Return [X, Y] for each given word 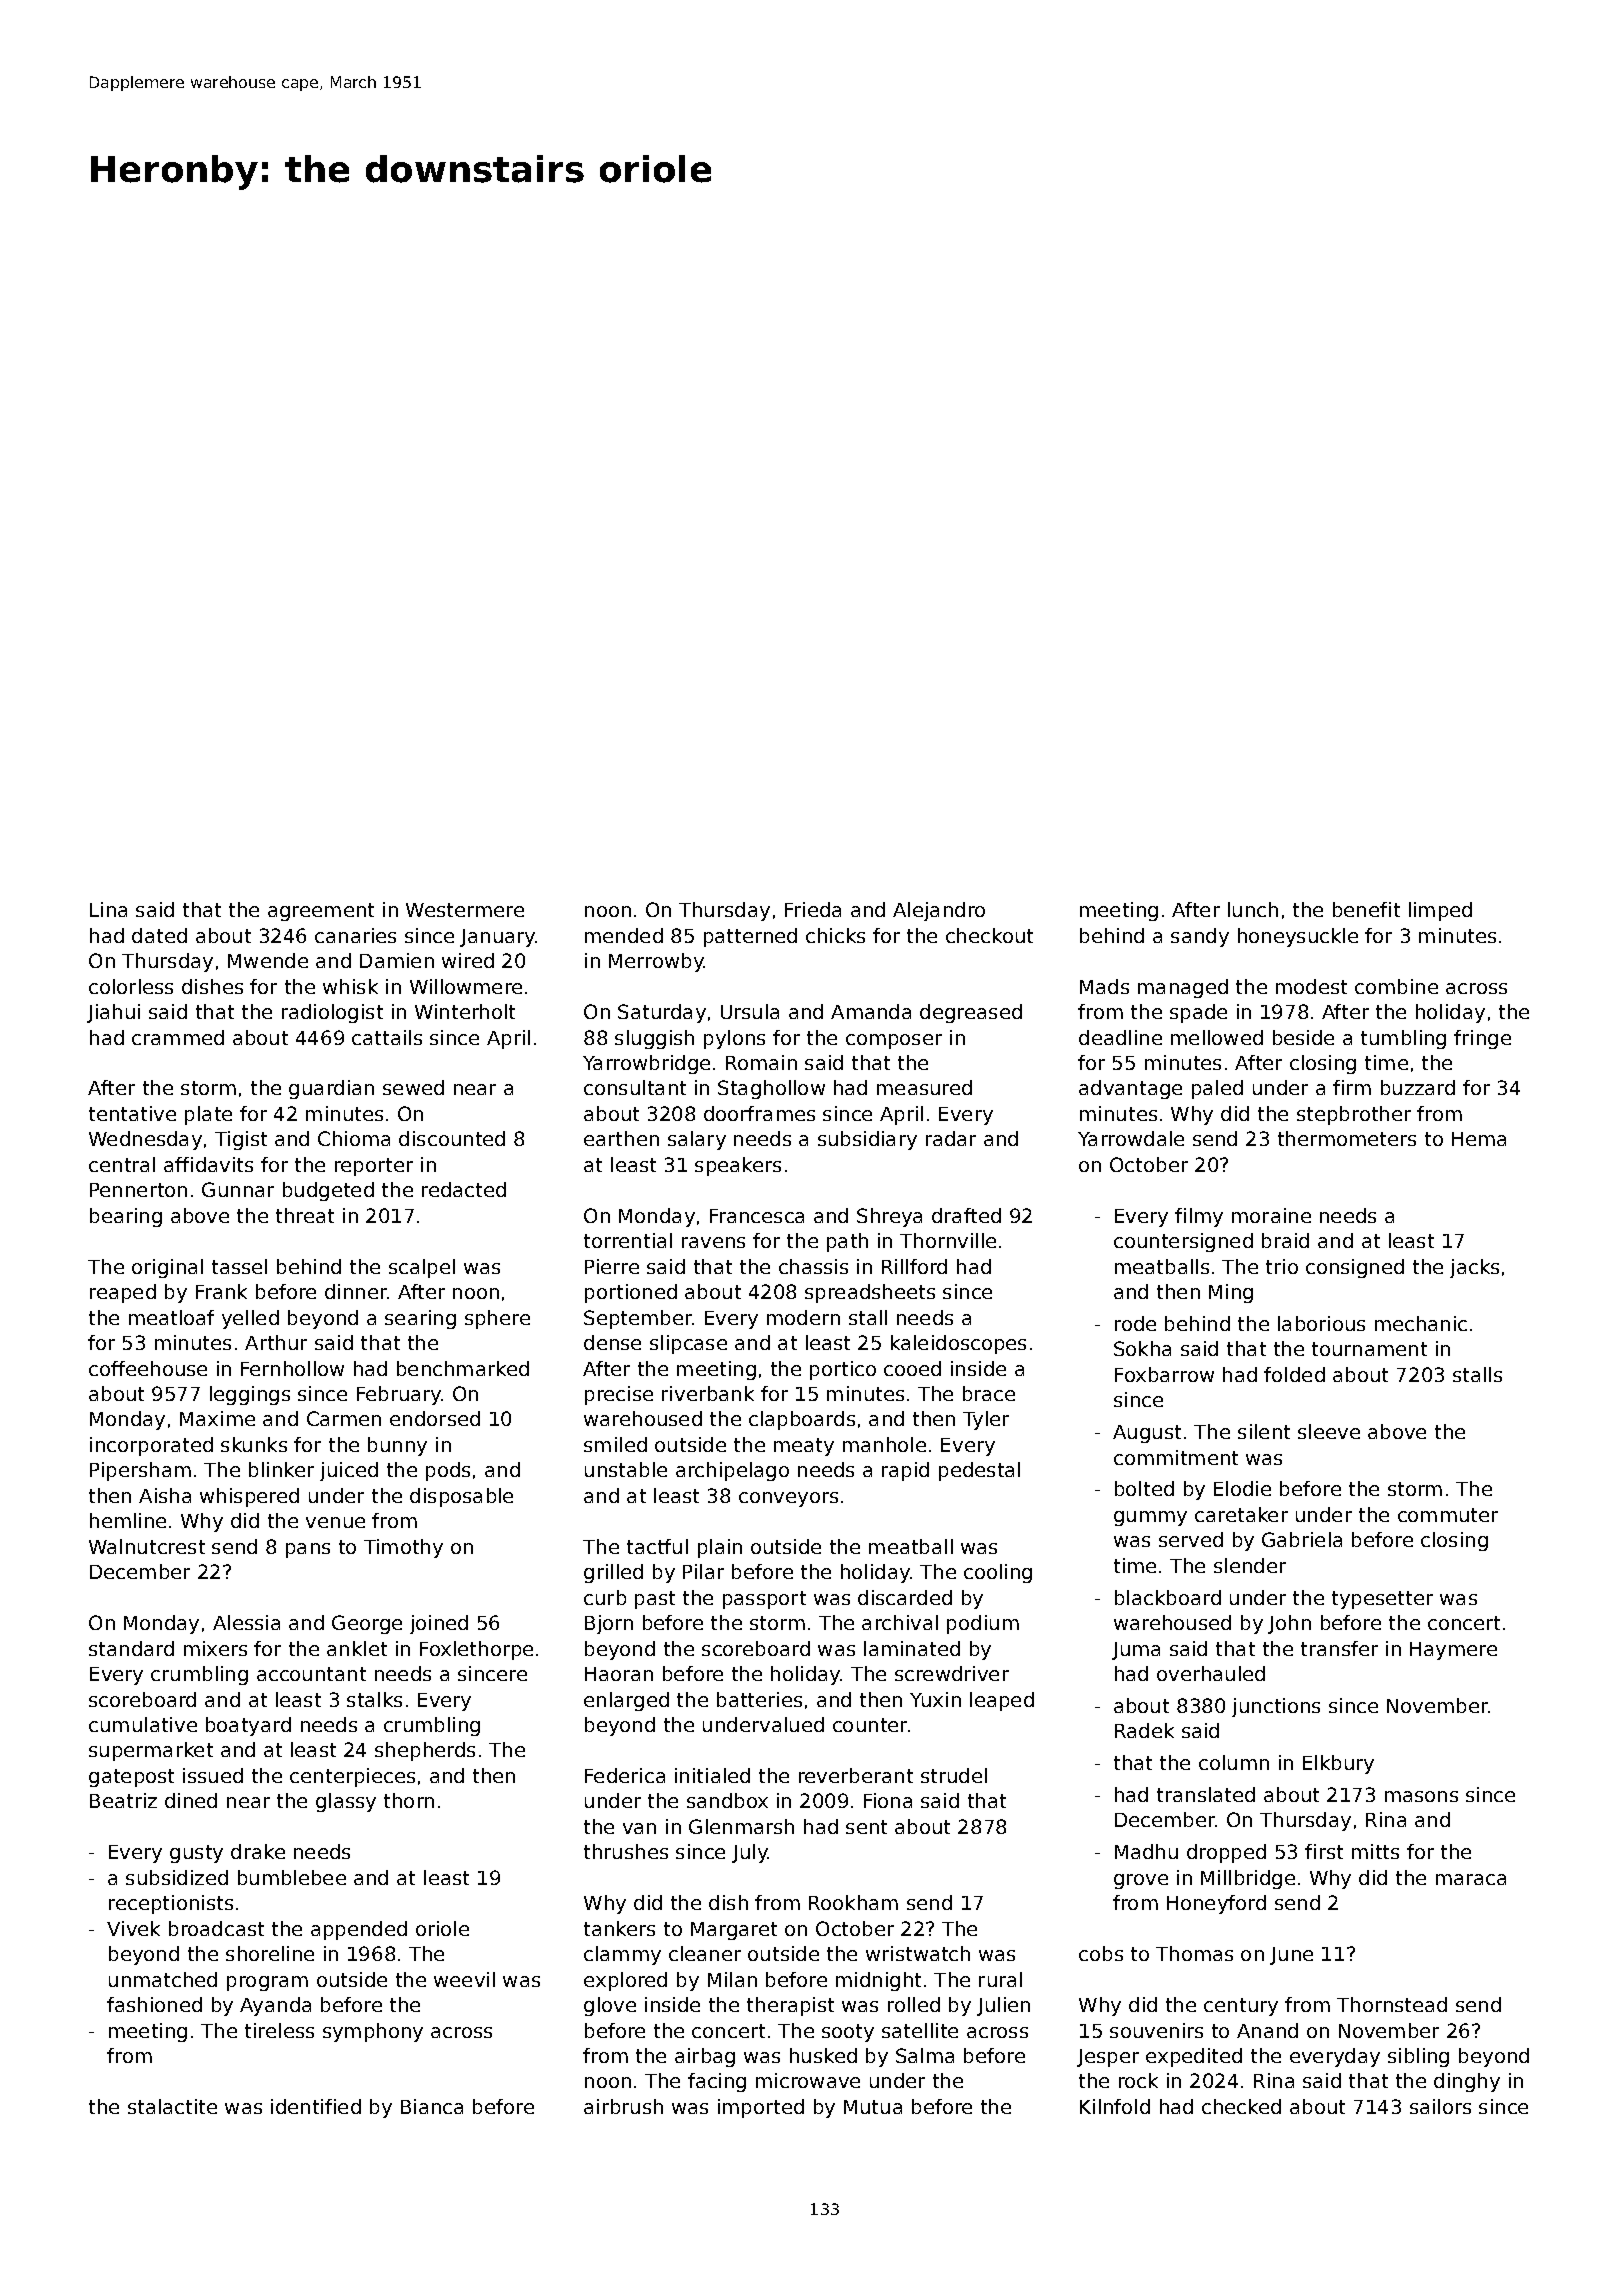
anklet [357, 1648]
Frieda [813, 909]
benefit [1366, 909]
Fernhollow [292, 1368]
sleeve [1329, 1431]
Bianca [432, 2106]
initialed [712, 1775]
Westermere [465, 910]
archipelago [732, 1471]
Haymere [1453, 1651]
